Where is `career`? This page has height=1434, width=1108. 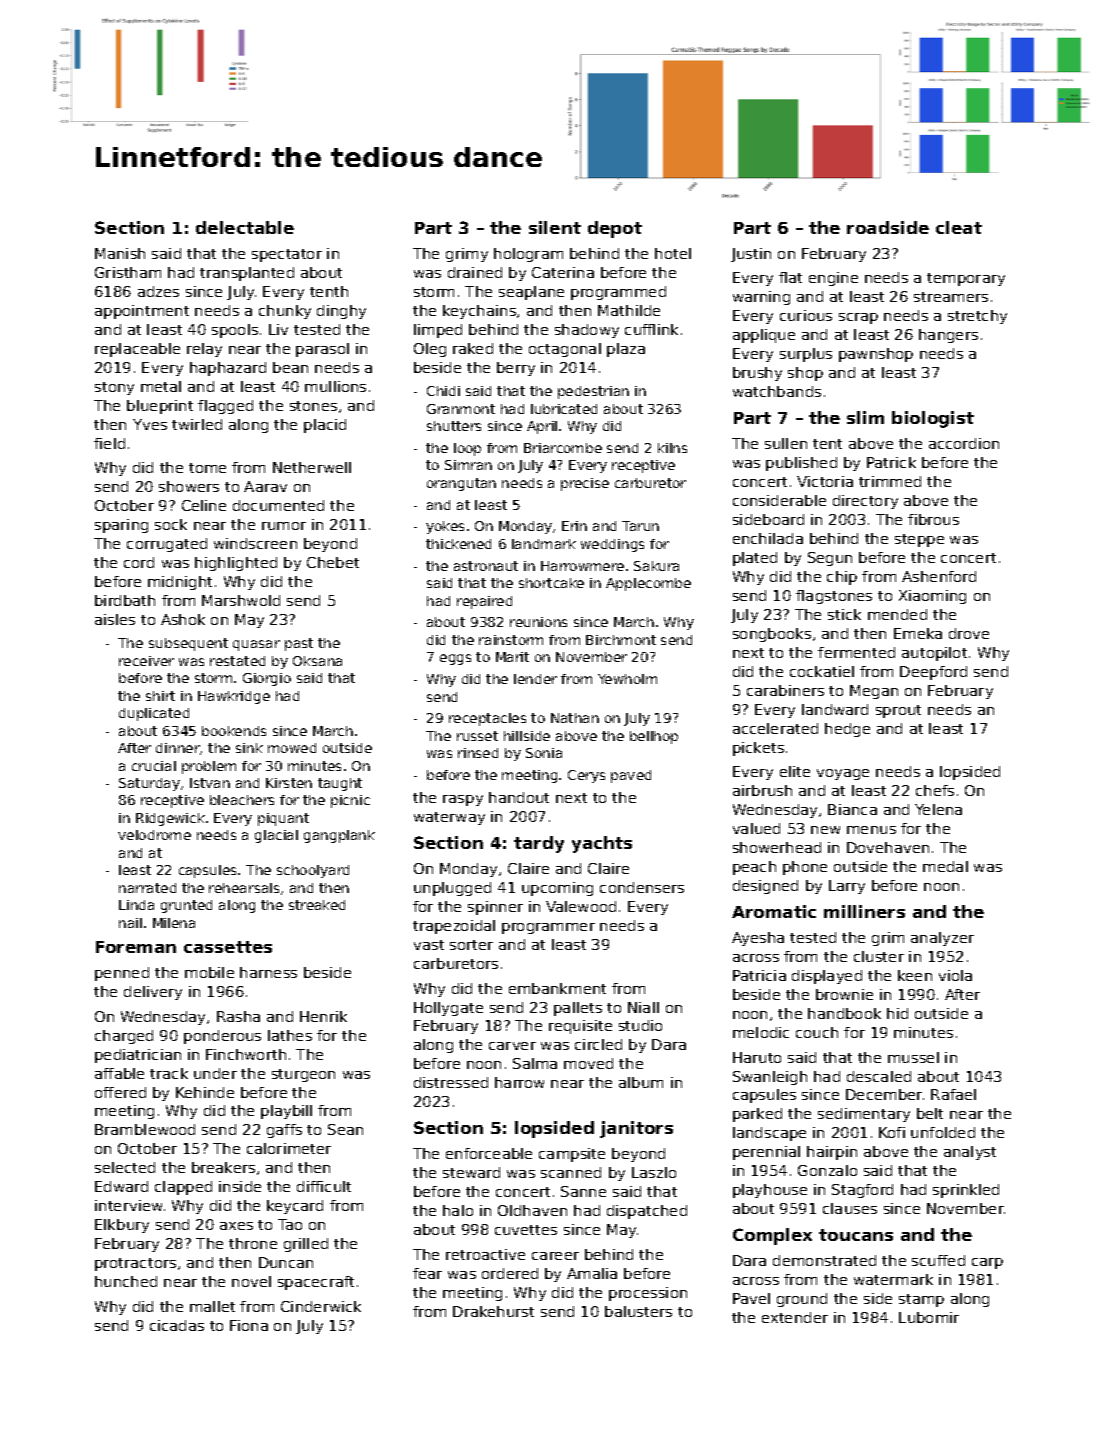
career is located at coordinates (555, 1256).
